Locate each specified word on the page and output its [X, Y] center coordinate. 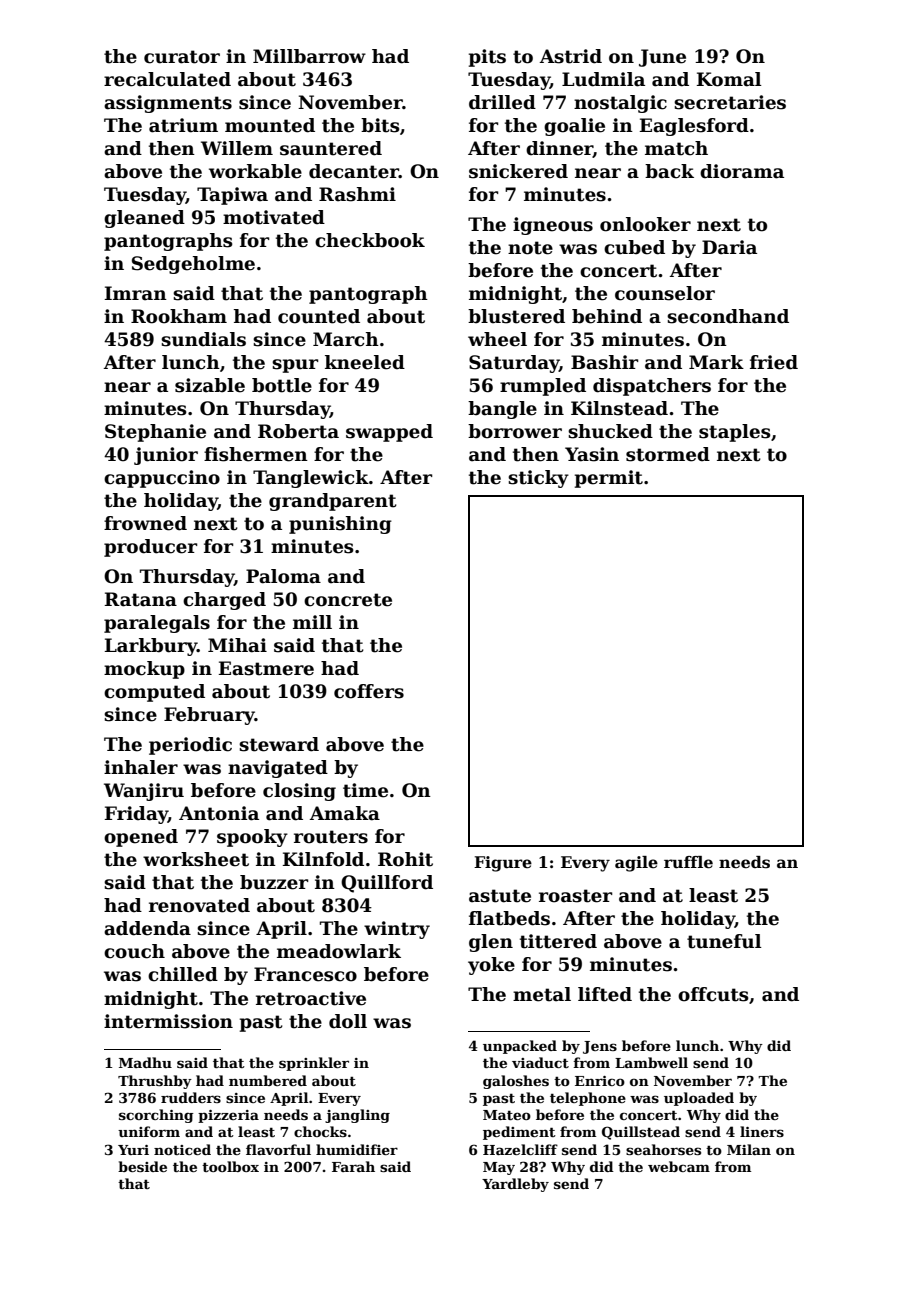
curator [182, 57]
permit [609, 479]
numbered [268, 1080]
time [365, 790]
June [662, 58]
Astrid [571, 56]
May [499, 1168]
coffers [369, 691]
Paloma [283, 576]
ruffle [688, 862]
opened [141, 838]
